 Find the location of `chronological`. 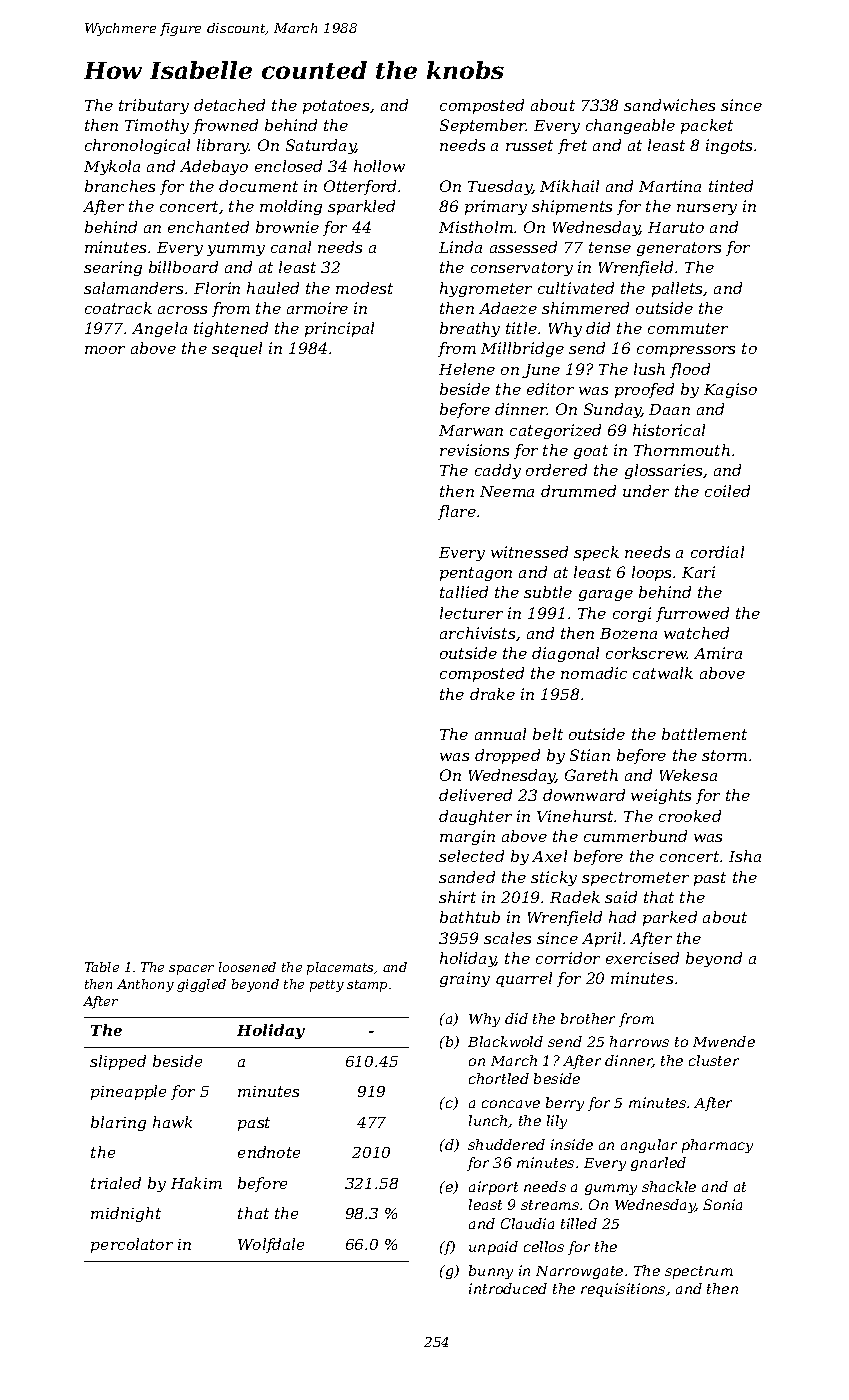

chronological is located at coordinates (137, 146).
